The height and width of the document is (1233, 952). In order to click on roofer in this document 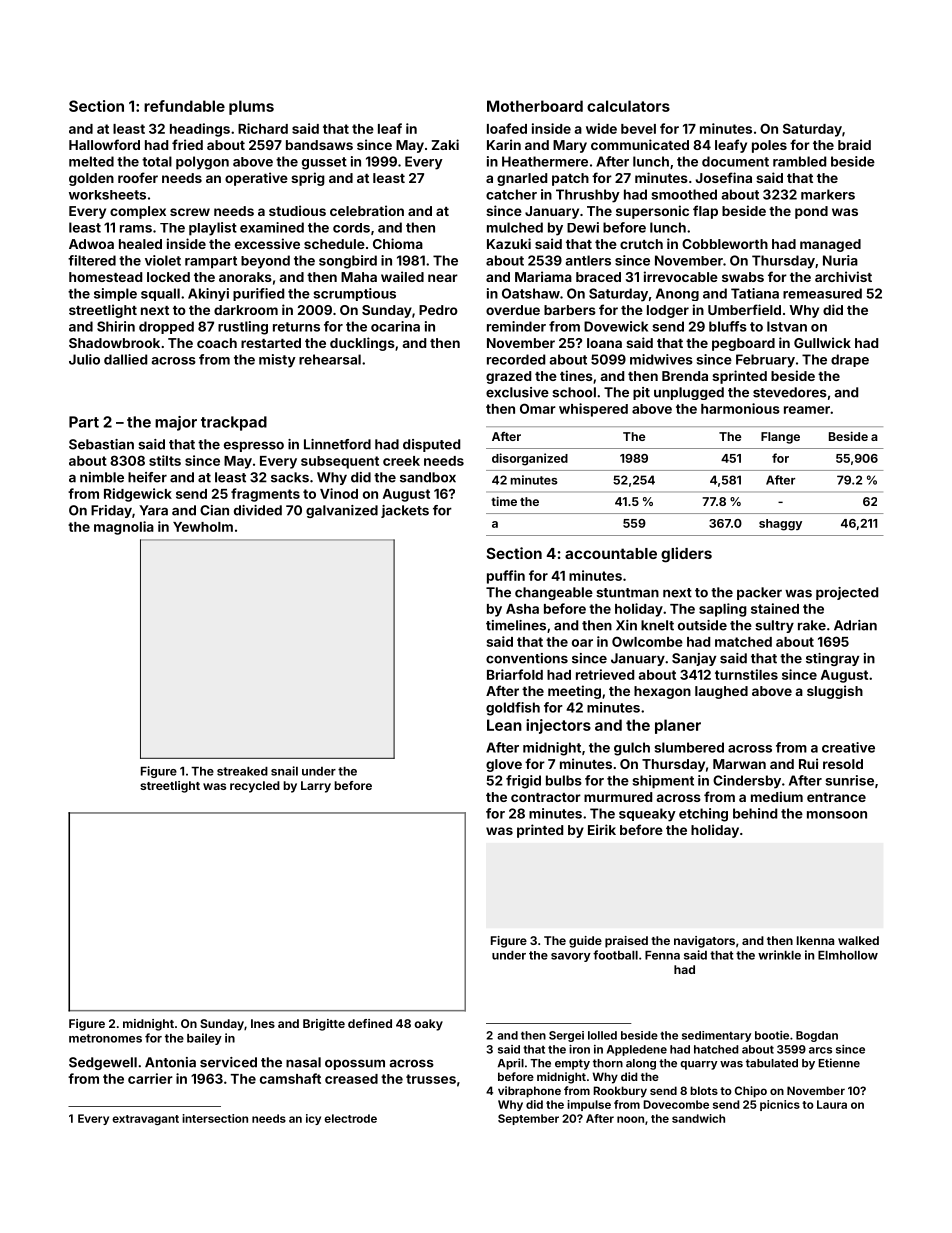, I will do `click(138, 177)`.
